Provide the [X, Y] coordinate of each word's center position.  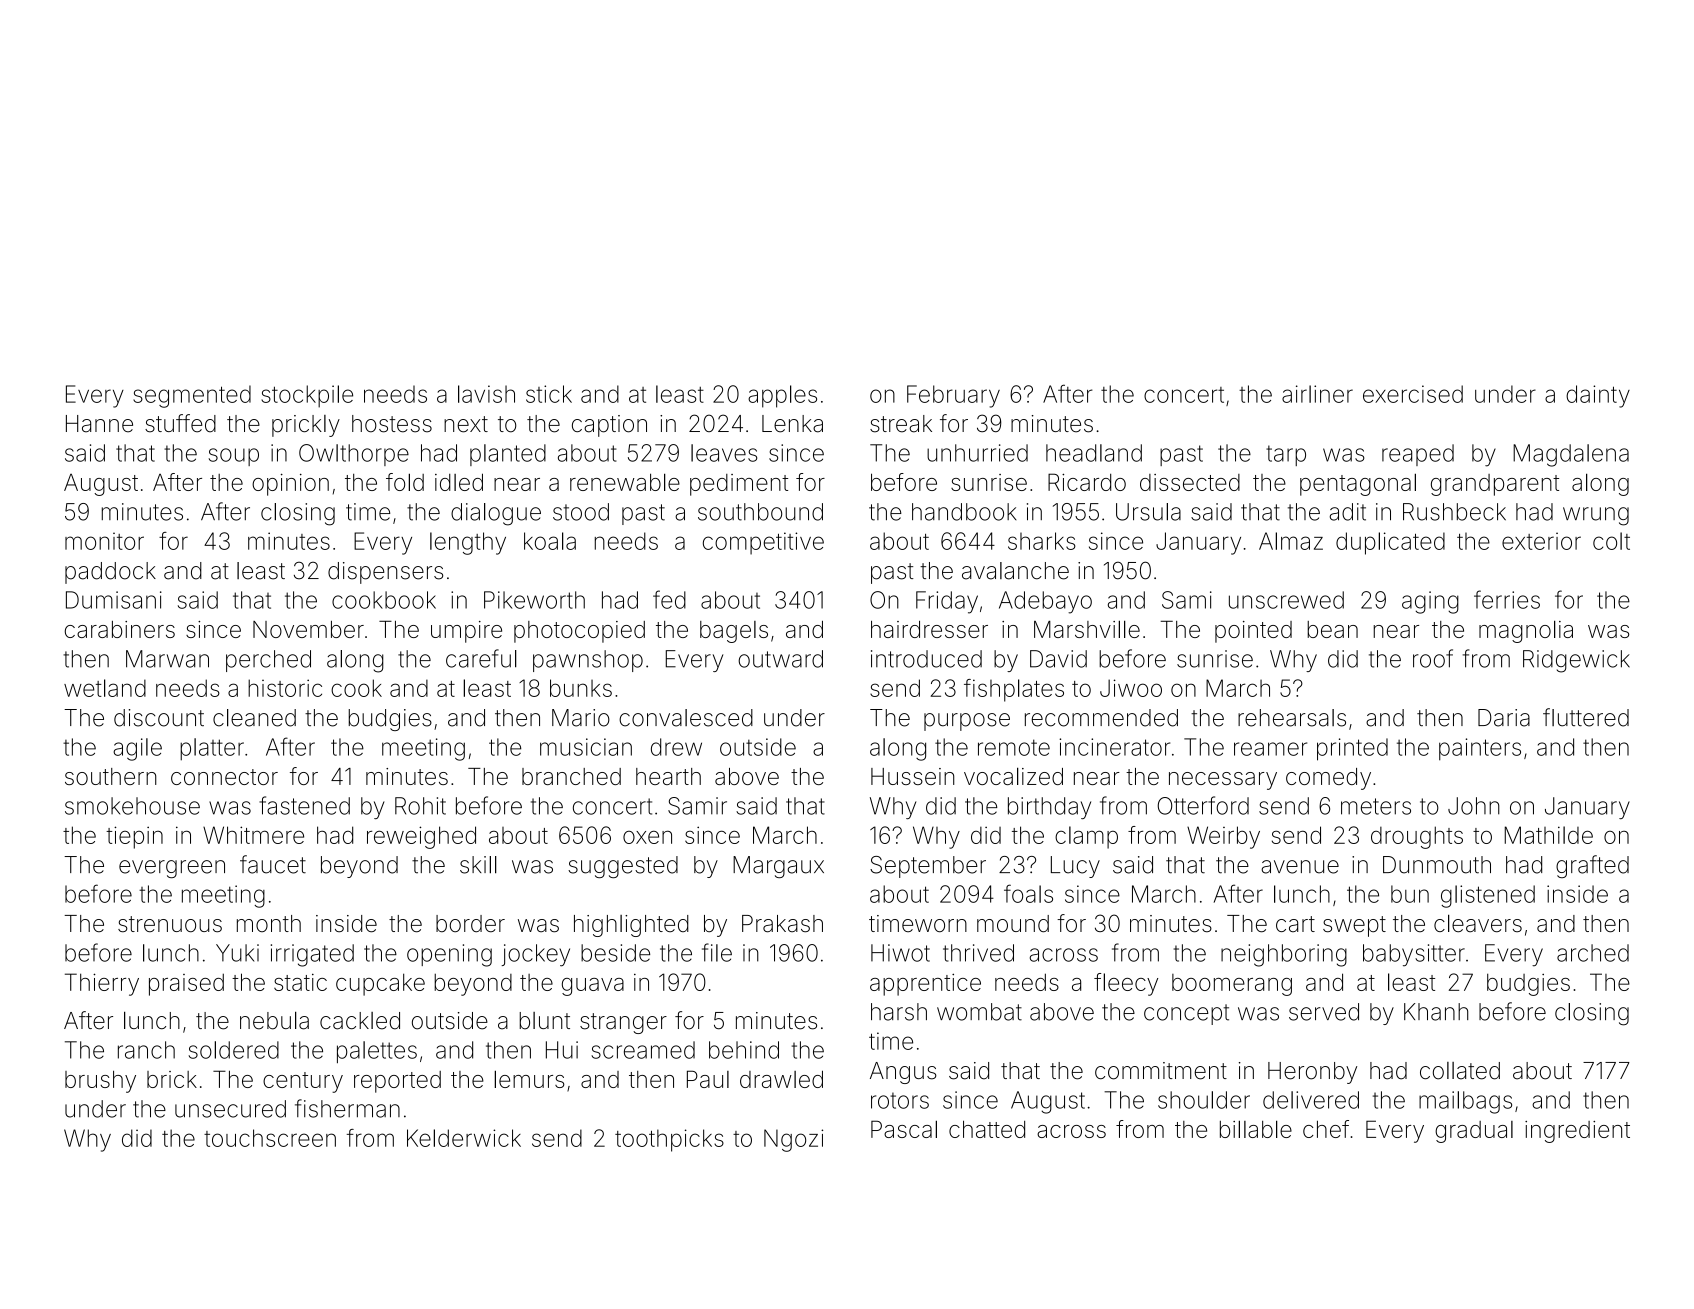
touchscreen [270, 1138]
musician [586, 747]
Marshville [1087, 629]
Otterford [1203, 805]
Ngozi [793, 1140]
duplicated [1390, 543]
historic [285, 688]
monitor [104, 541]
